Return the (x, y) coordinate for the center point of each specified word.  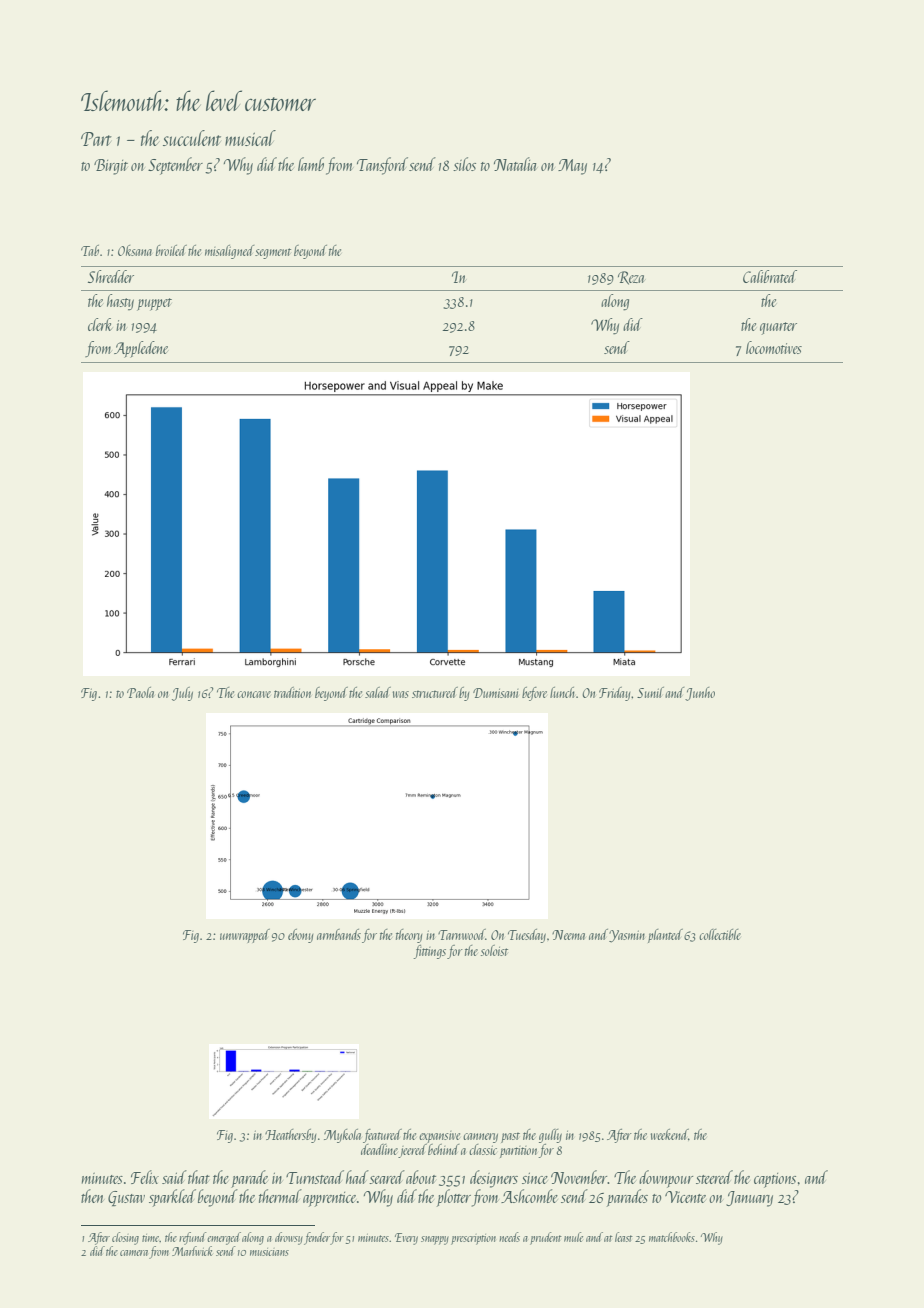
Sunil (650, 692)
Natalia (515, 164)
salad (378, 692)
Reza (631, 278)
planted (665, 936)
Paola (140, 692)
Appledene (141, 349)
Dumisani (495, 693)
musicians (269, 1252)
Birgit (111, 167)
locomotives (774, 347)
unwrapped (245, 936)
